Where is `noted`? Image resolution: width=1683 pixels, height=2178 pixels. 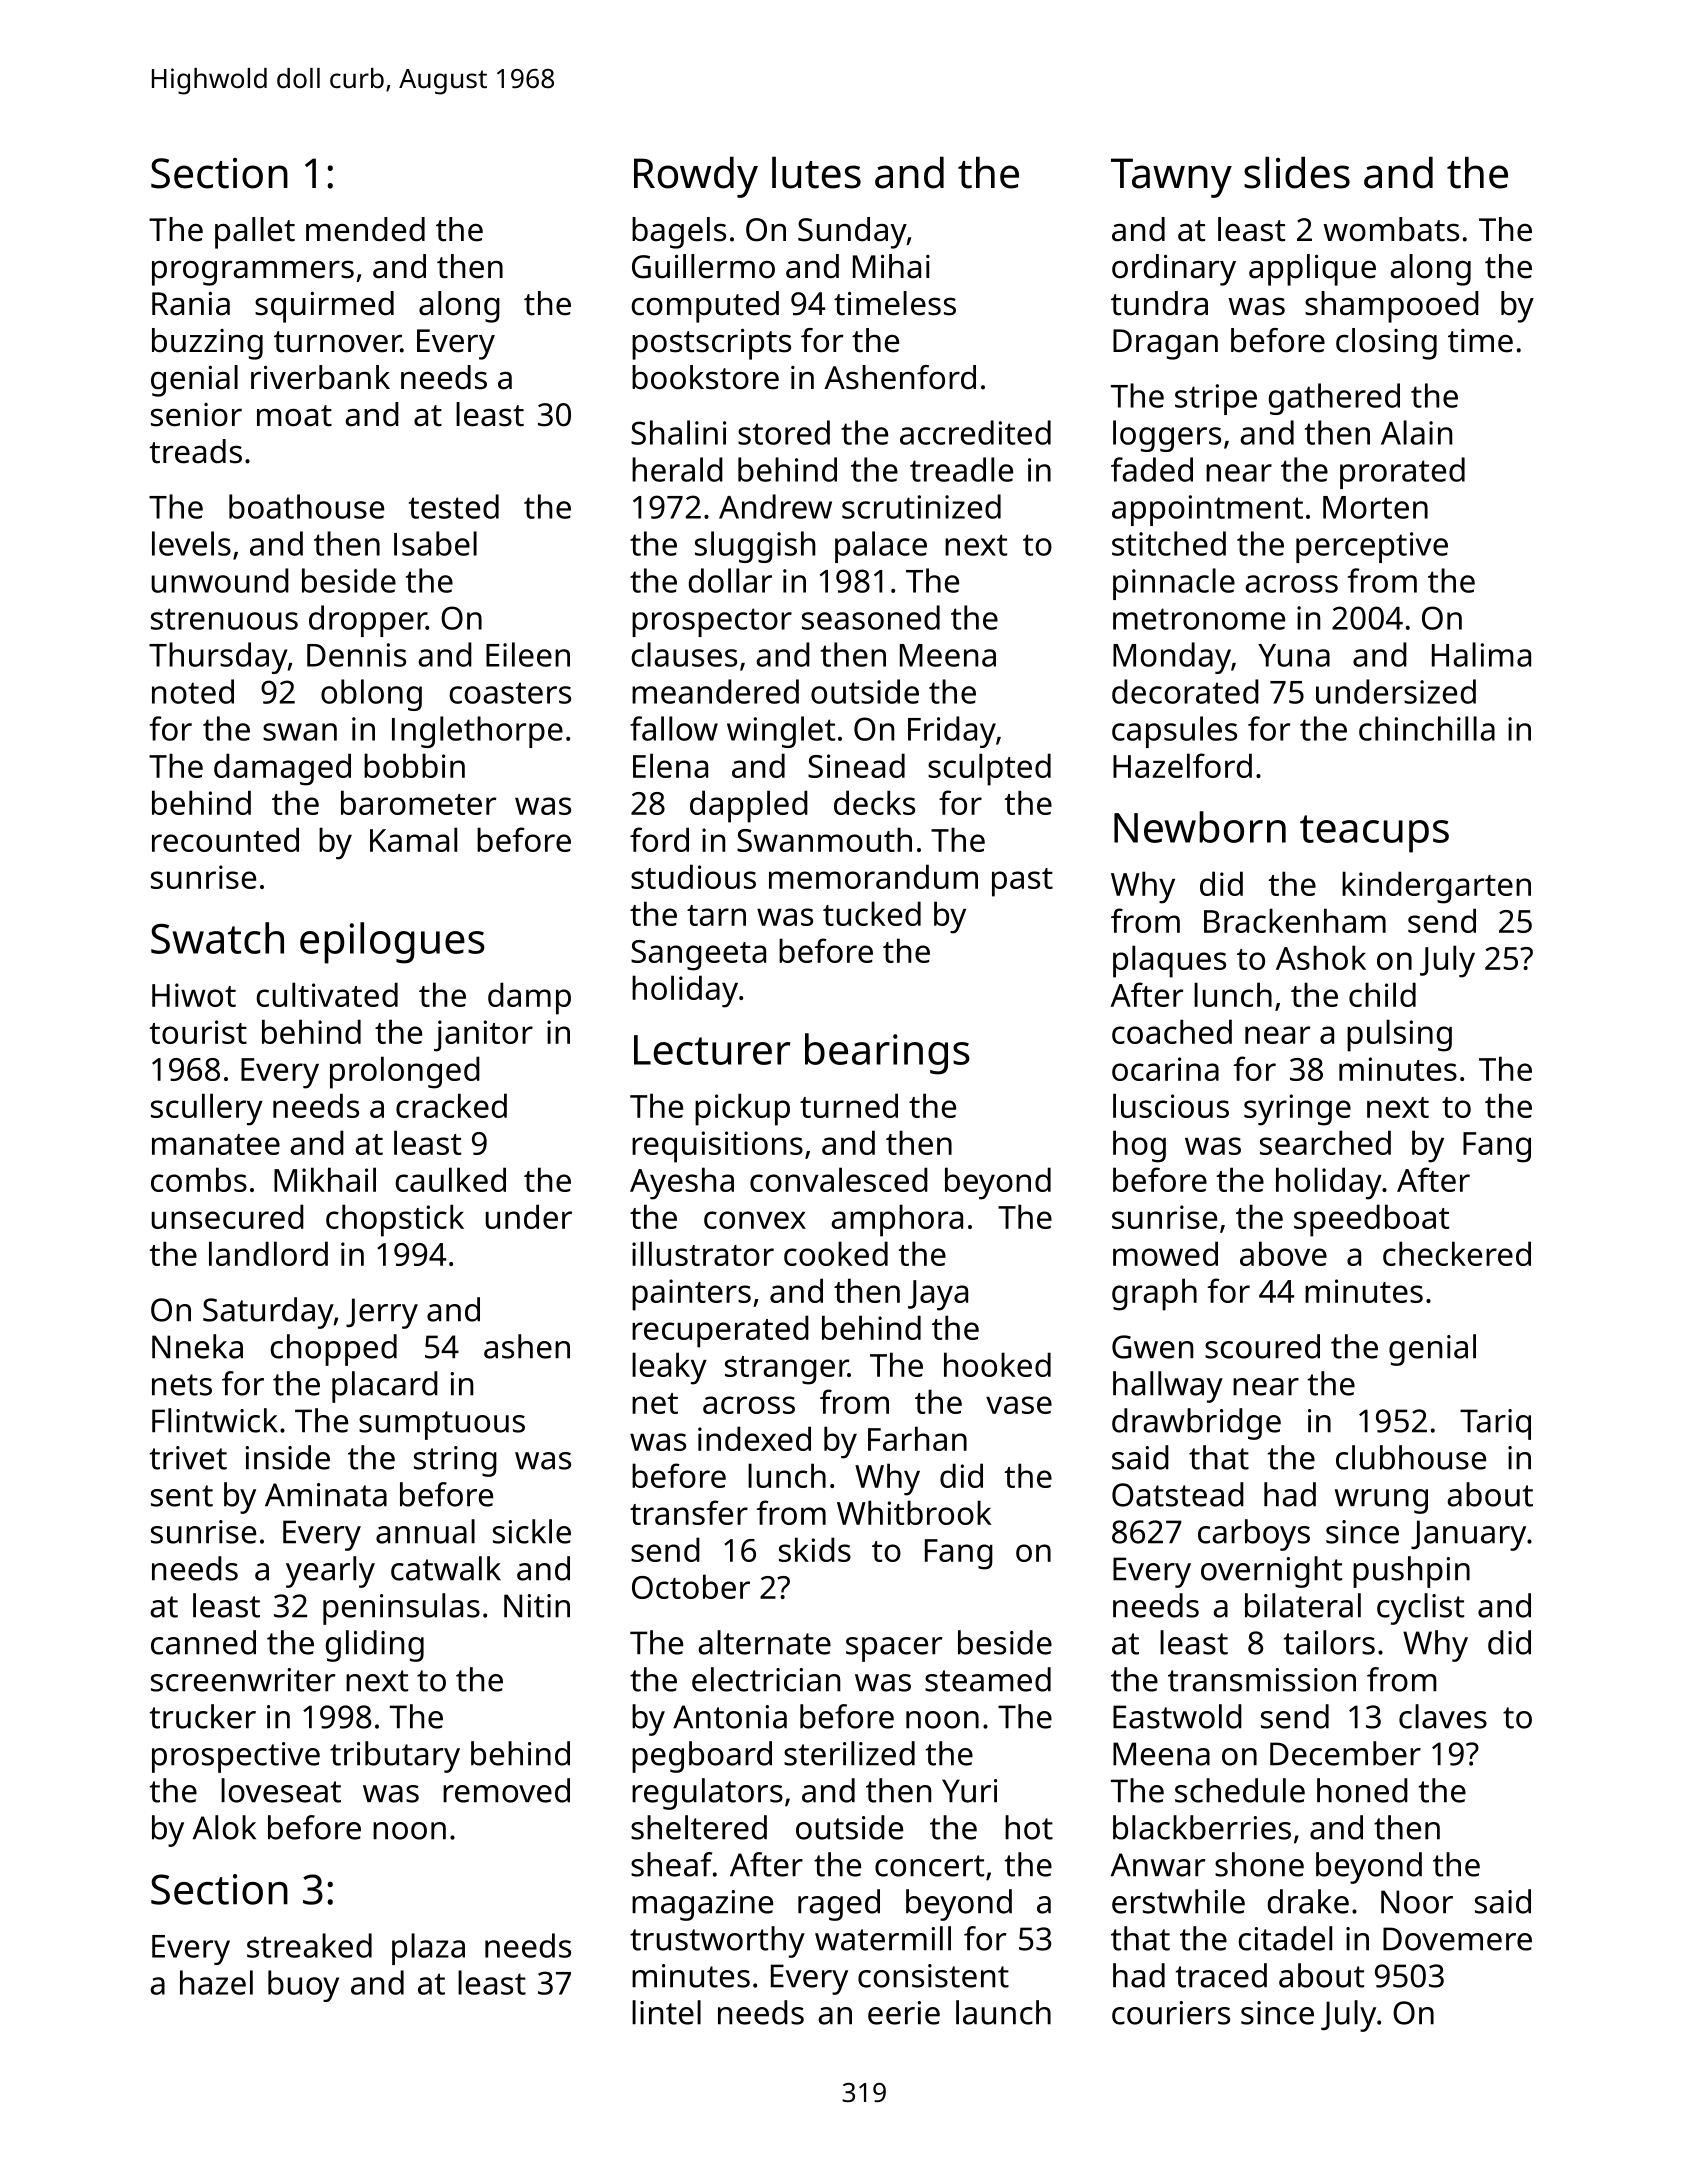 noted is located at coordinates (193, 691).
